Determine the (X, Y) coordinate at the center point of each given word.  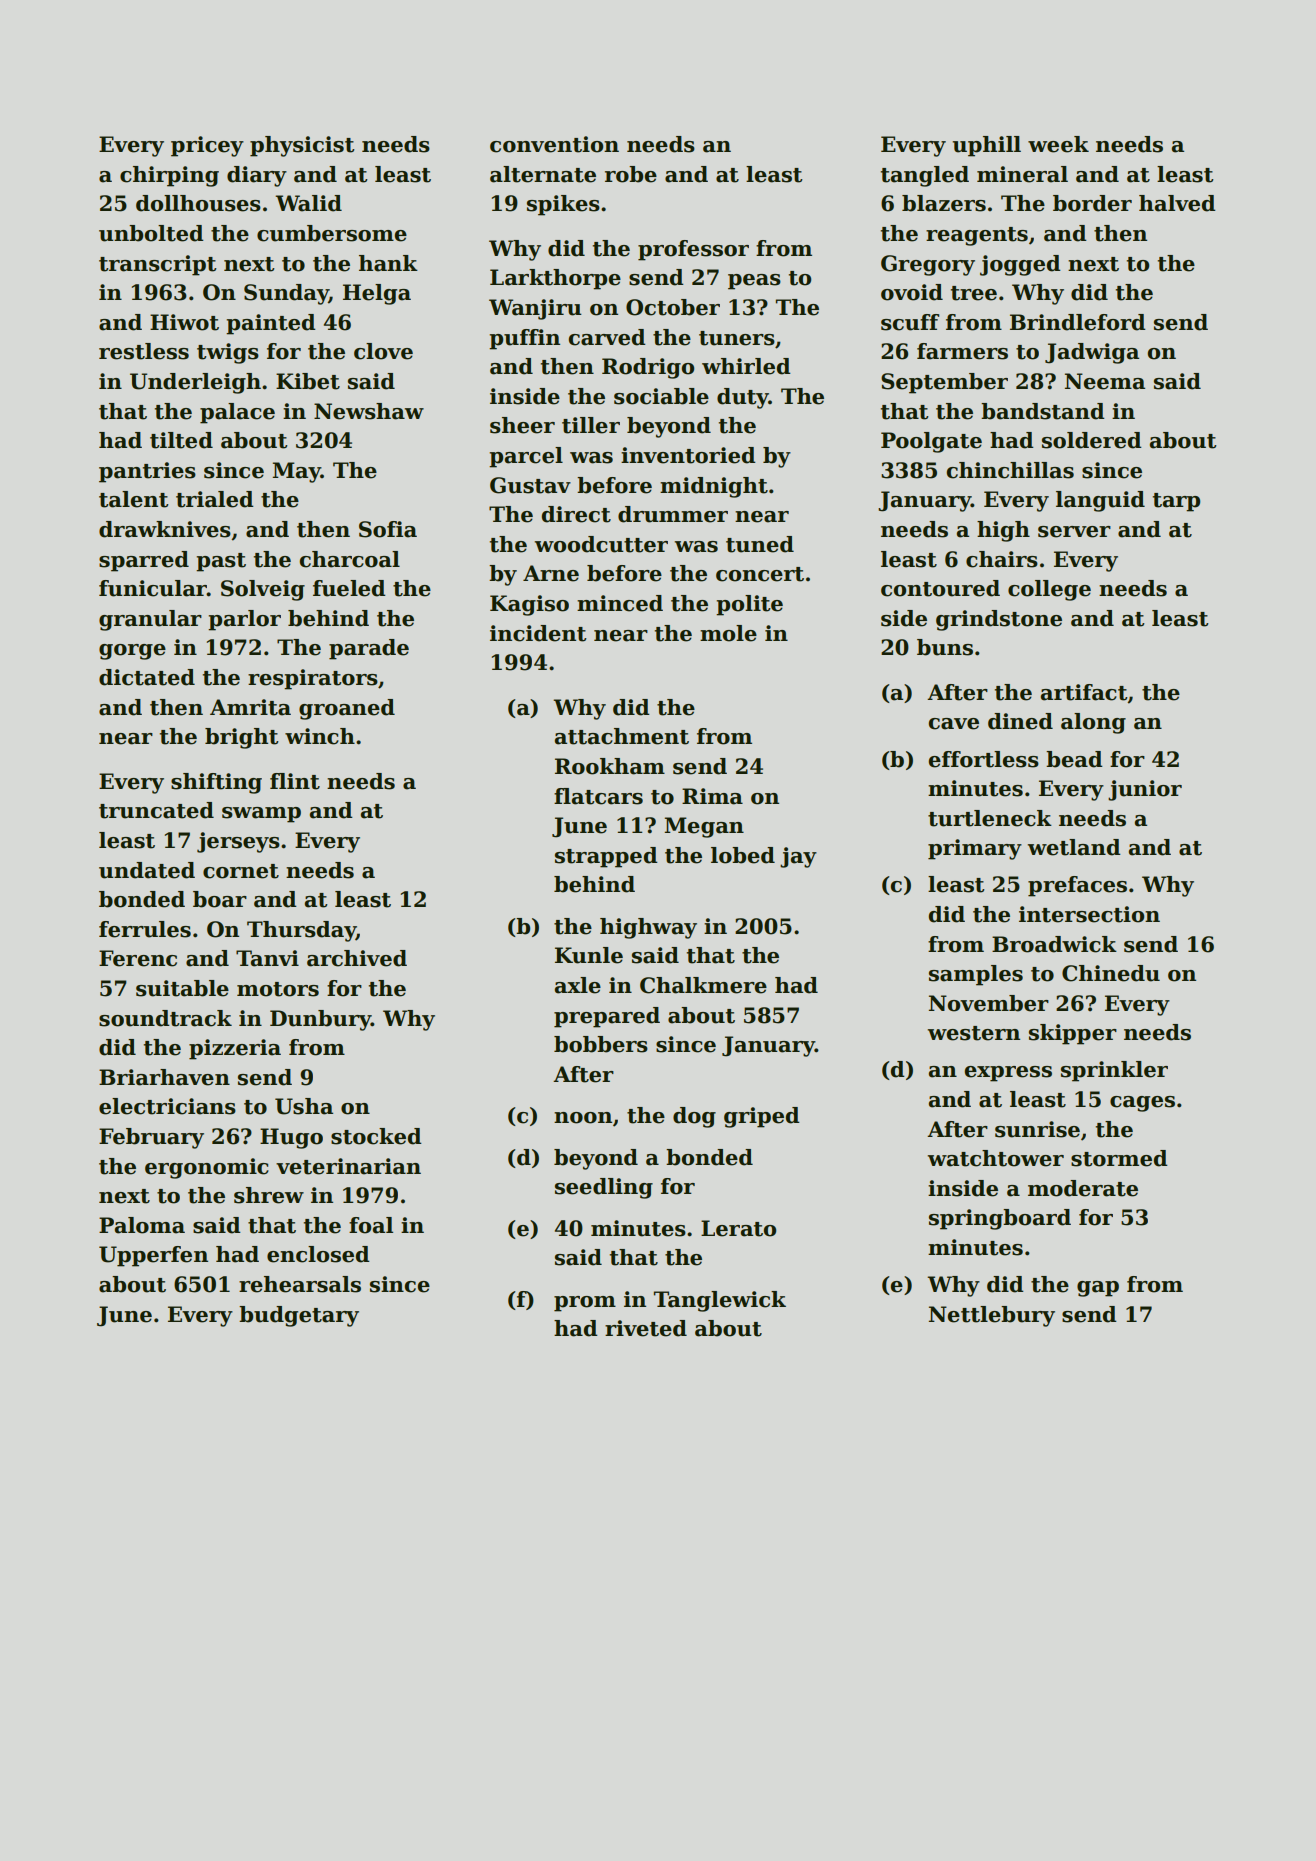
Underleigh (195, 383)
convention (554, 144)
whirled (746, 366)
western (974, 1033)
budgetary (299, 1316)
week (1058, 144)
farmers (962, 351)
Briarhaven (164, 1077)
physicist (302, 146)
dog (694, 1117)
